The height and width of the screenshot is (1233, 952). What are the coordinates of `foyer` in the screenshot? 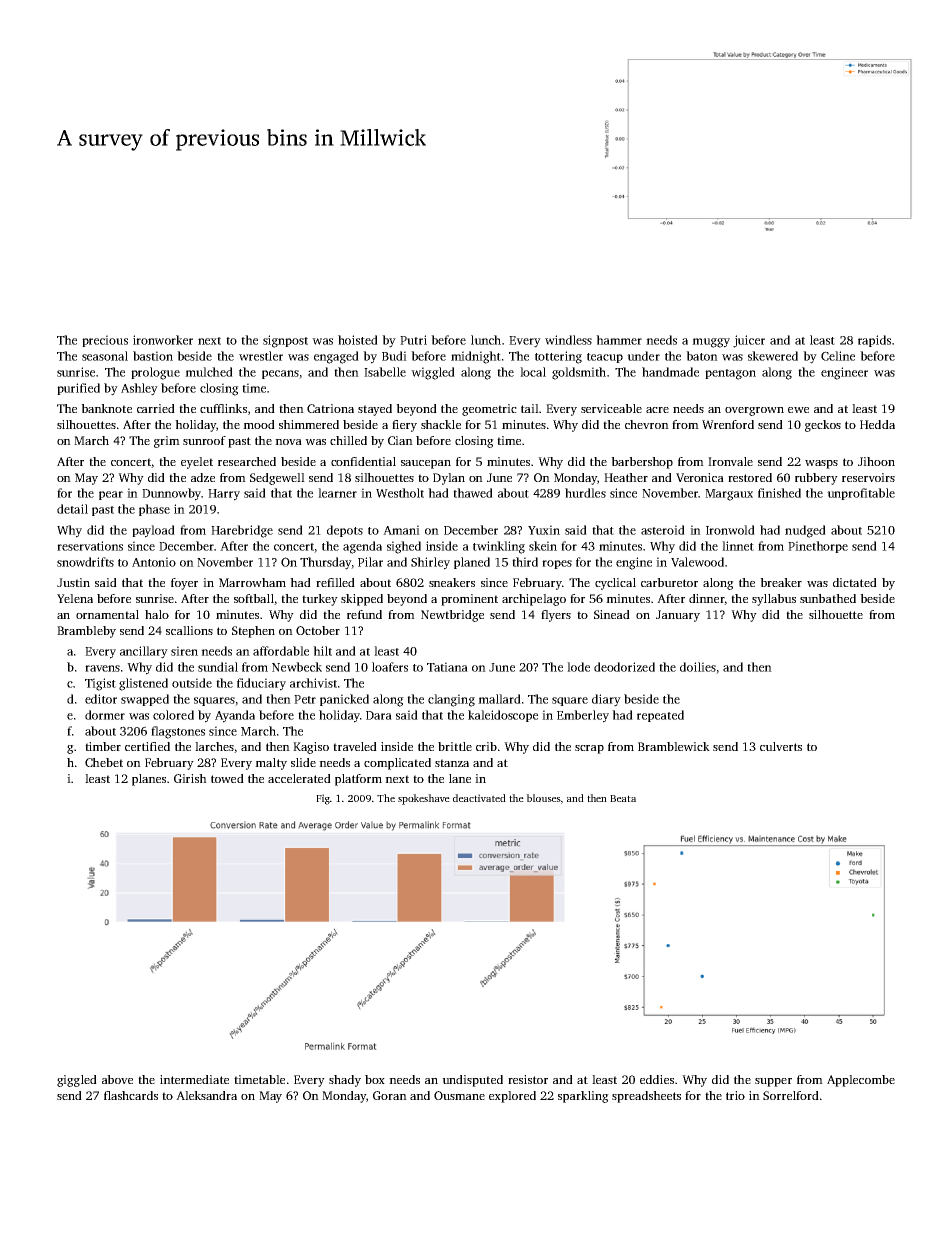 It's located at (184, 584).
